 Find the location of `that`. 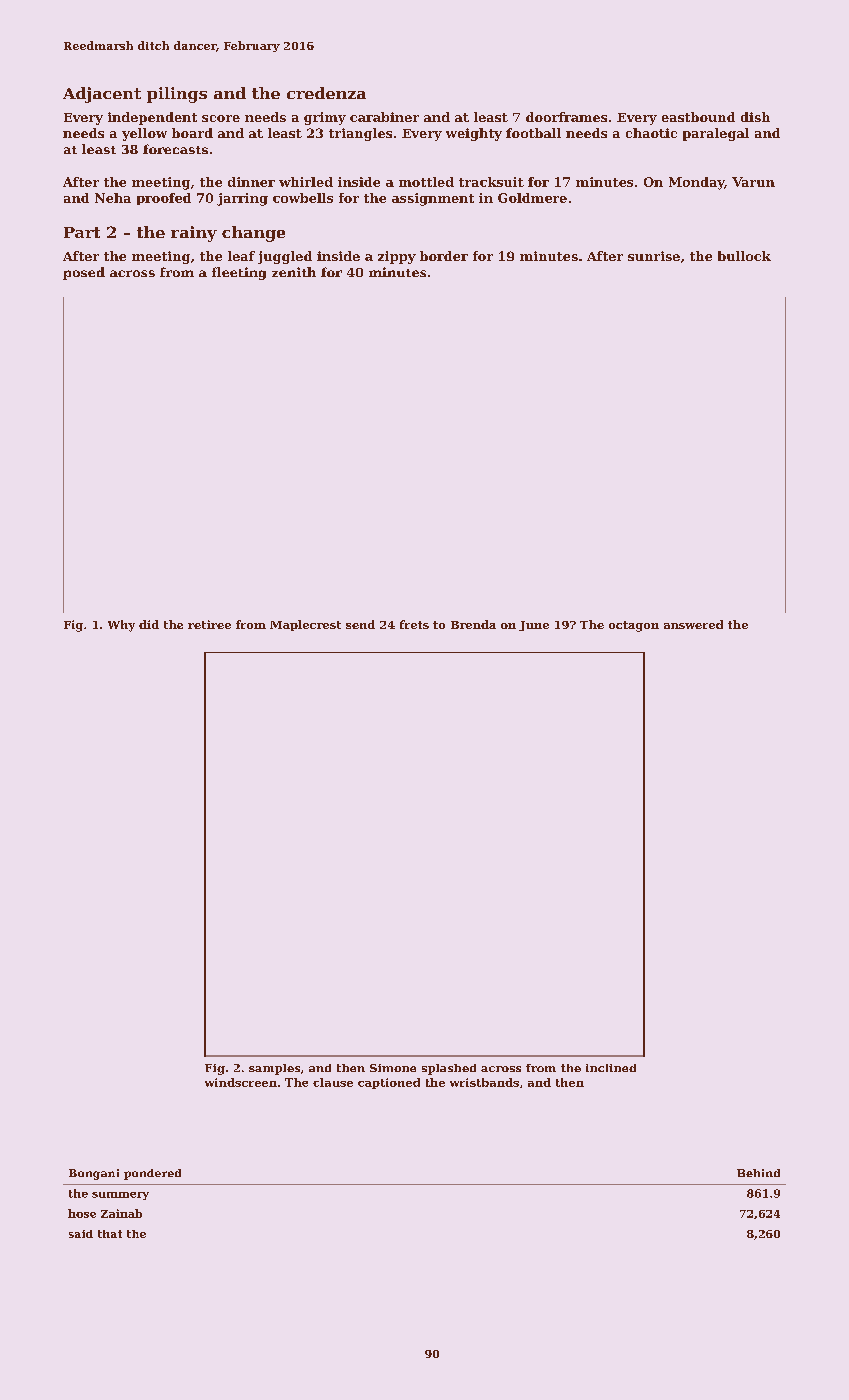

that is located at coordinates (110, 1234).
